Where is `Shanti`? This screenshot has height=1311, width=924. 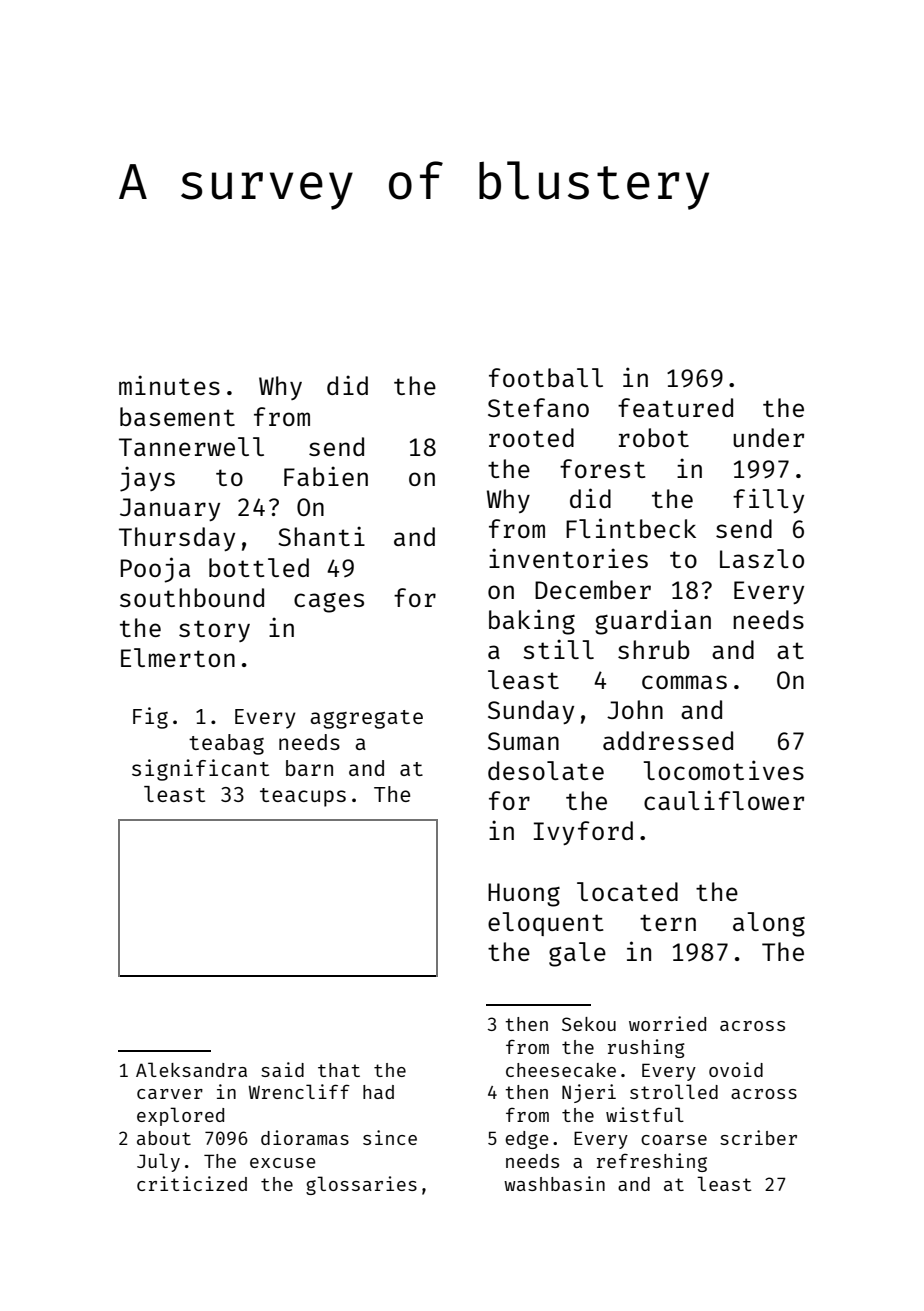 Shanti is located at coordinates (321, 536).
